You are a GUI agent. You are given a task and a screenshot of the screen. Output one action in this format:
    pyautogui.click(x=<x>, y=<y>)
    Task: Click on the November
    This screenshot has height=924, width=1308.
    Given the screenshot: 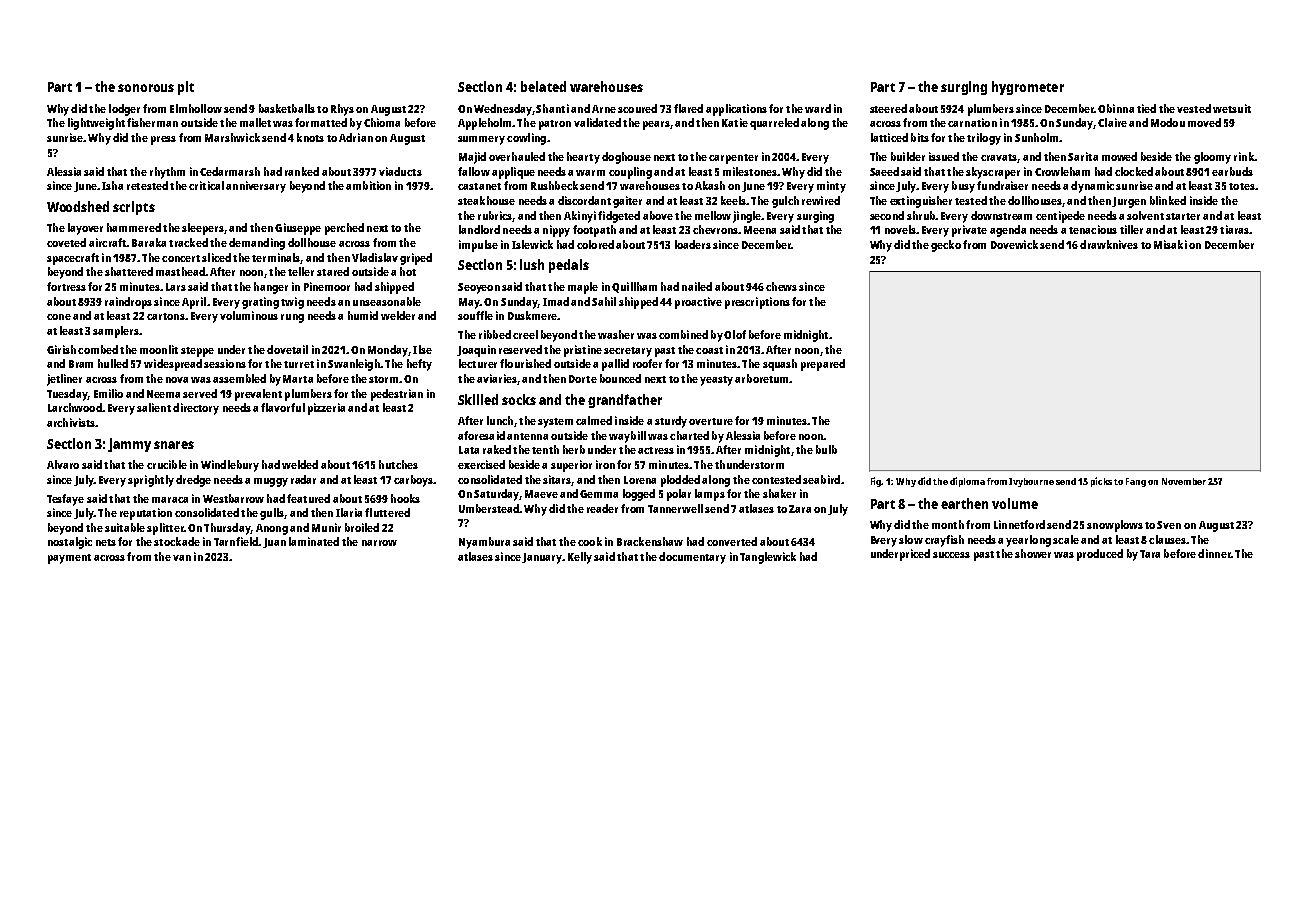 What is the action you would take?
    pyautogui.click(x=1184, y=481)
